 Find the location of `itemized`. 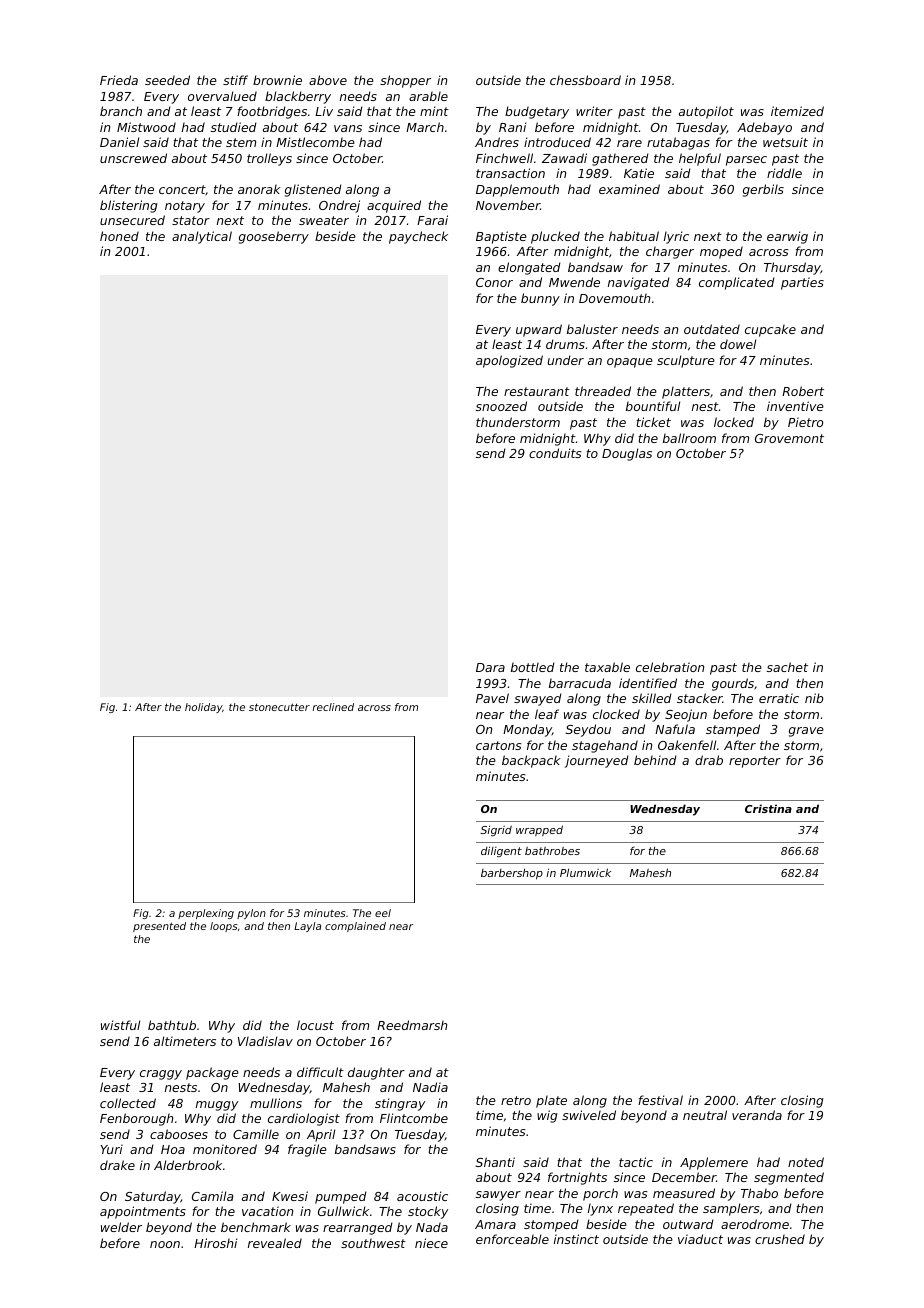

itemized is located at coordinates (797, 111).
